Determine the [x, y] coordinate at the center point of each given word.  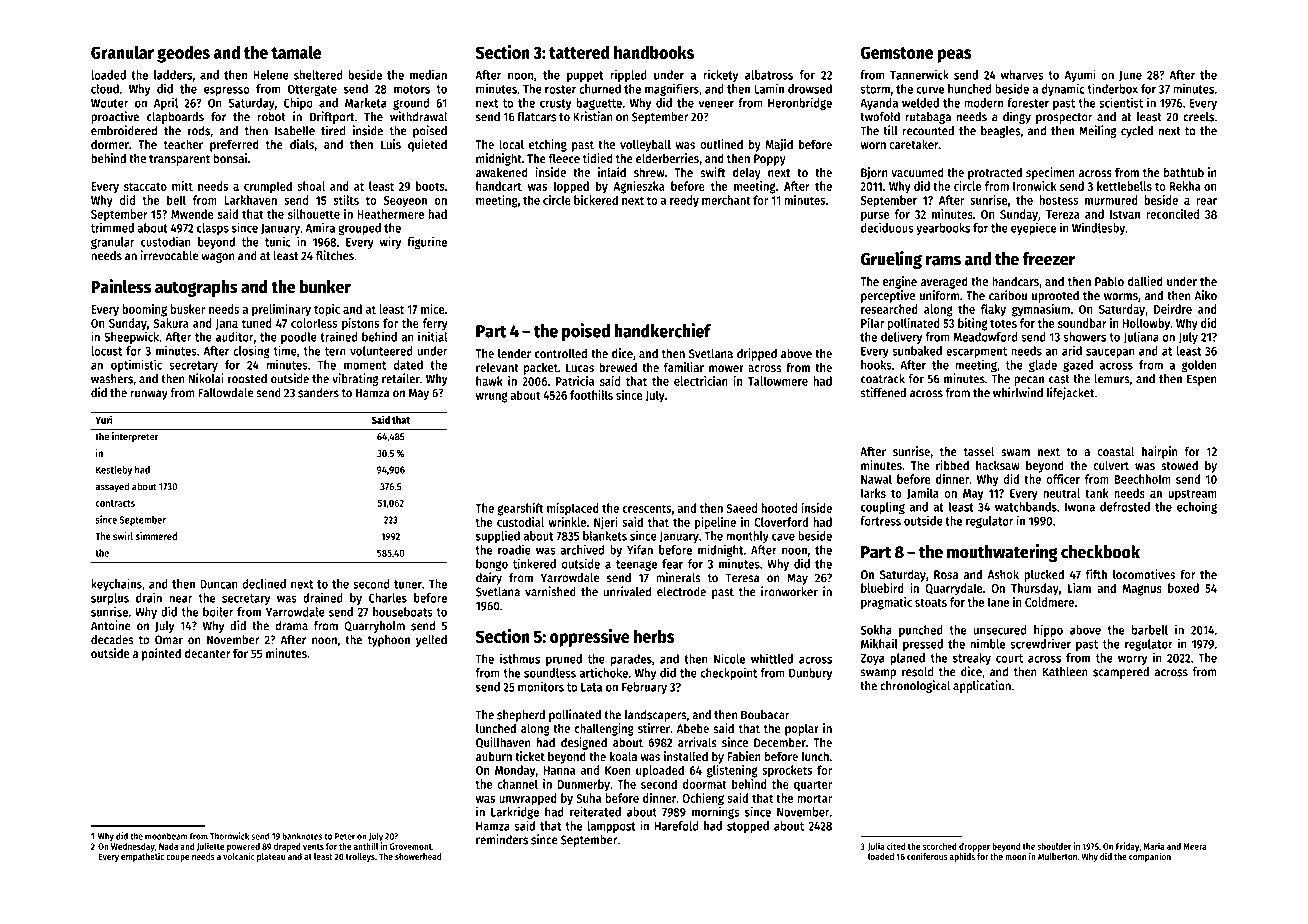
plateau [271, 857]
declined [264, 583]
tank [1097, 493]
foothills [591, 395]
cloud [105, 89]
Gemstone [897, 52]
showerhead [418, 856]
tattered [579, 52]
